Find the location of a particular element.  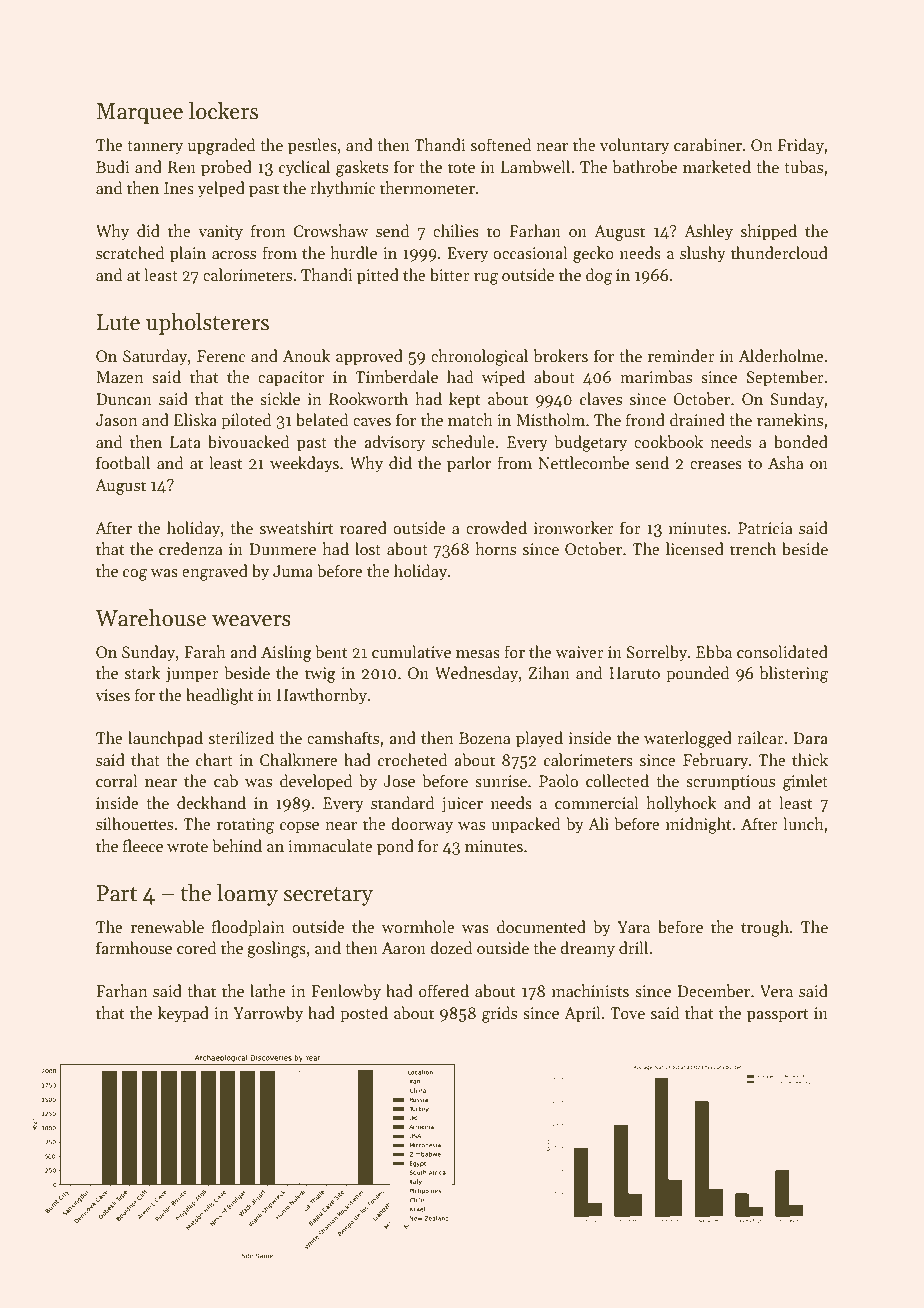

corral is located at coordinates (117, 780).
